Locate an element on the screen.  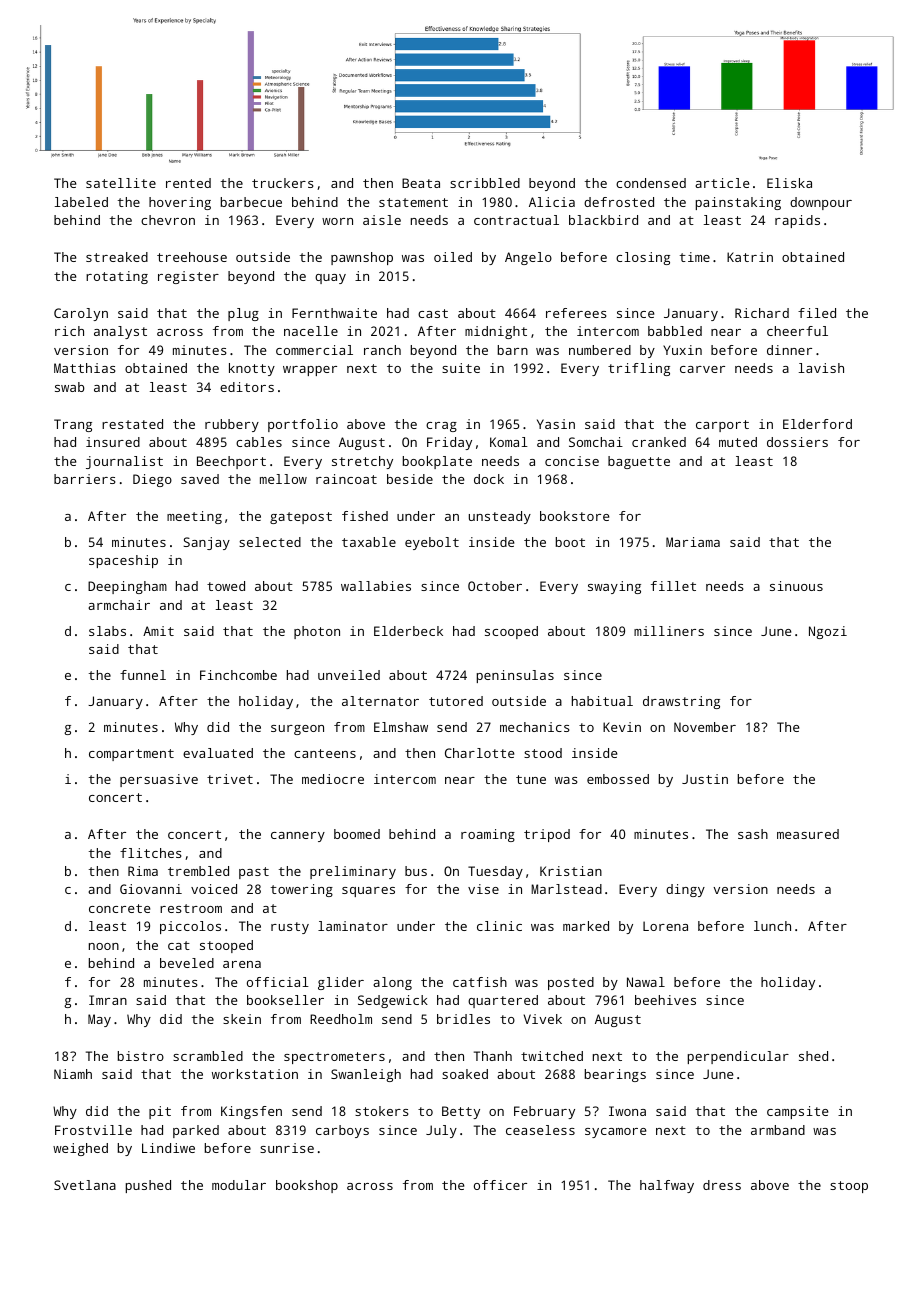
persuasive is located at coordinates (159, 780).
